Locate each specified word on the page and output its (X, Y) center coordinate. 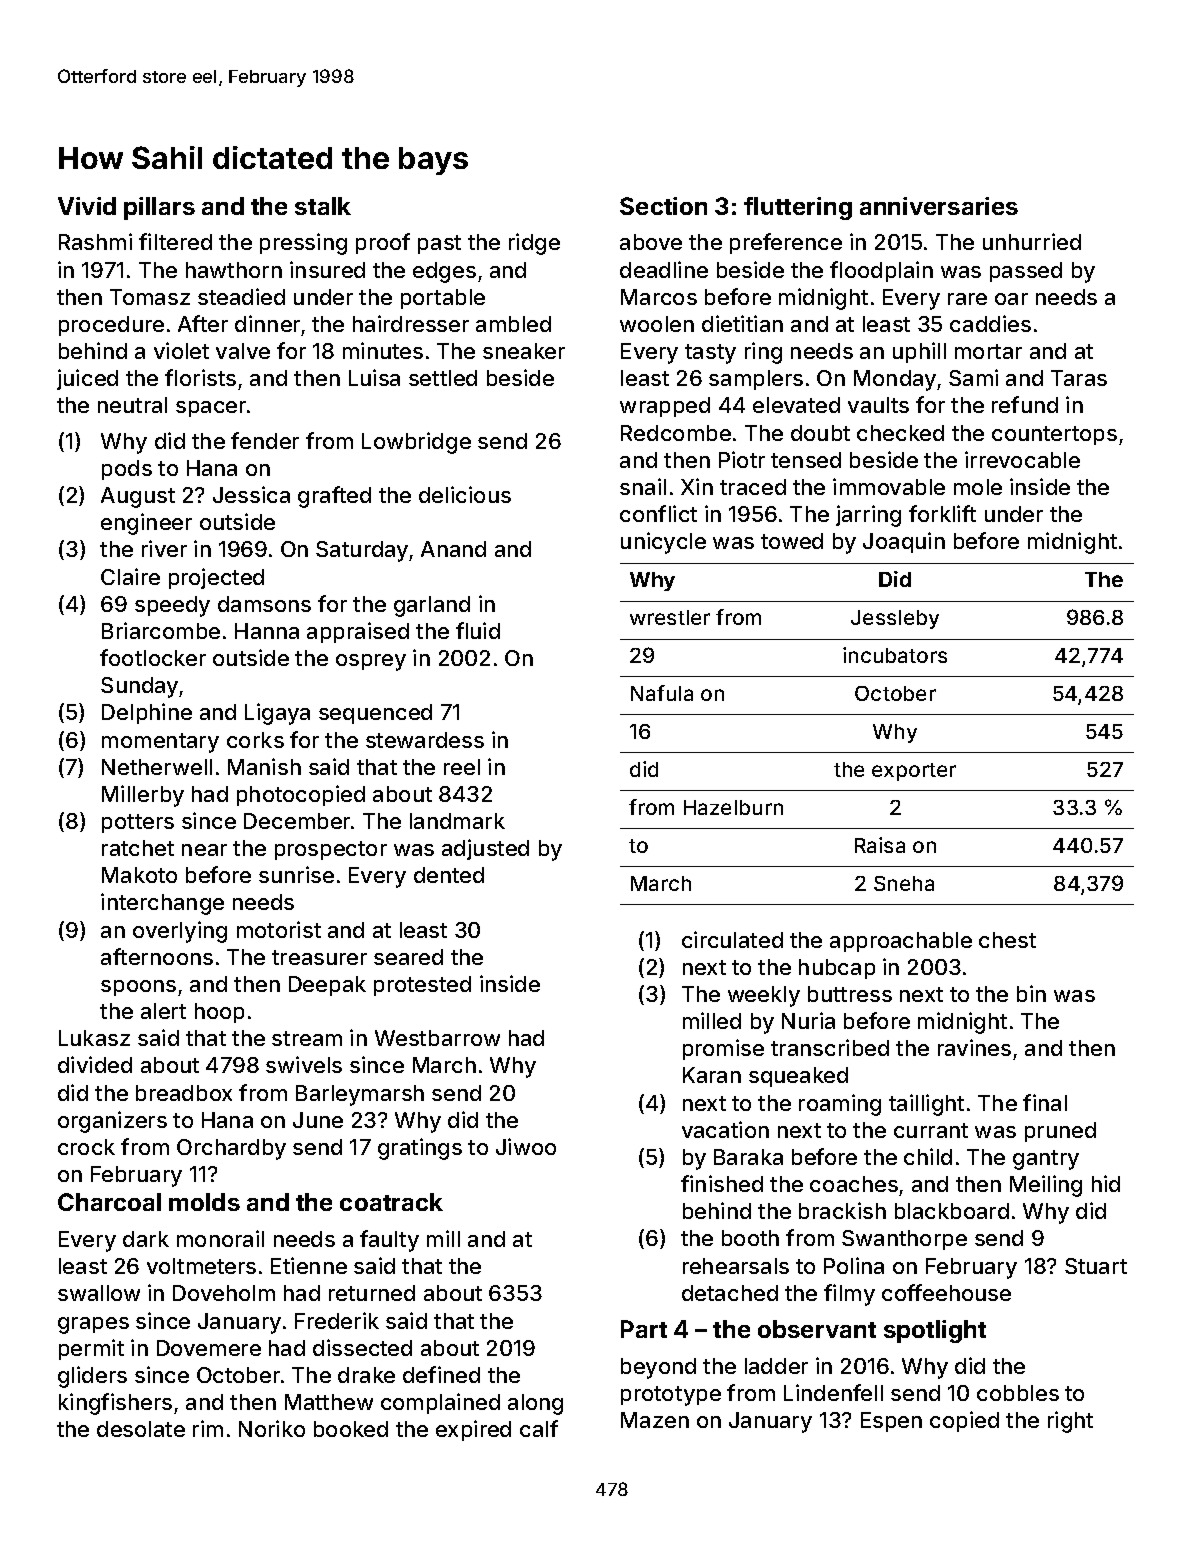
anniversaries (939, 206)
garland (432, 606)
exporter (914, 772)
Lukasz (94, 1038)
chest (1007, 940)
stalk (323, 206)
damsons (264, 604)
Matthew (329, 1402)
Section (663, 206)
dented (449, 875)
